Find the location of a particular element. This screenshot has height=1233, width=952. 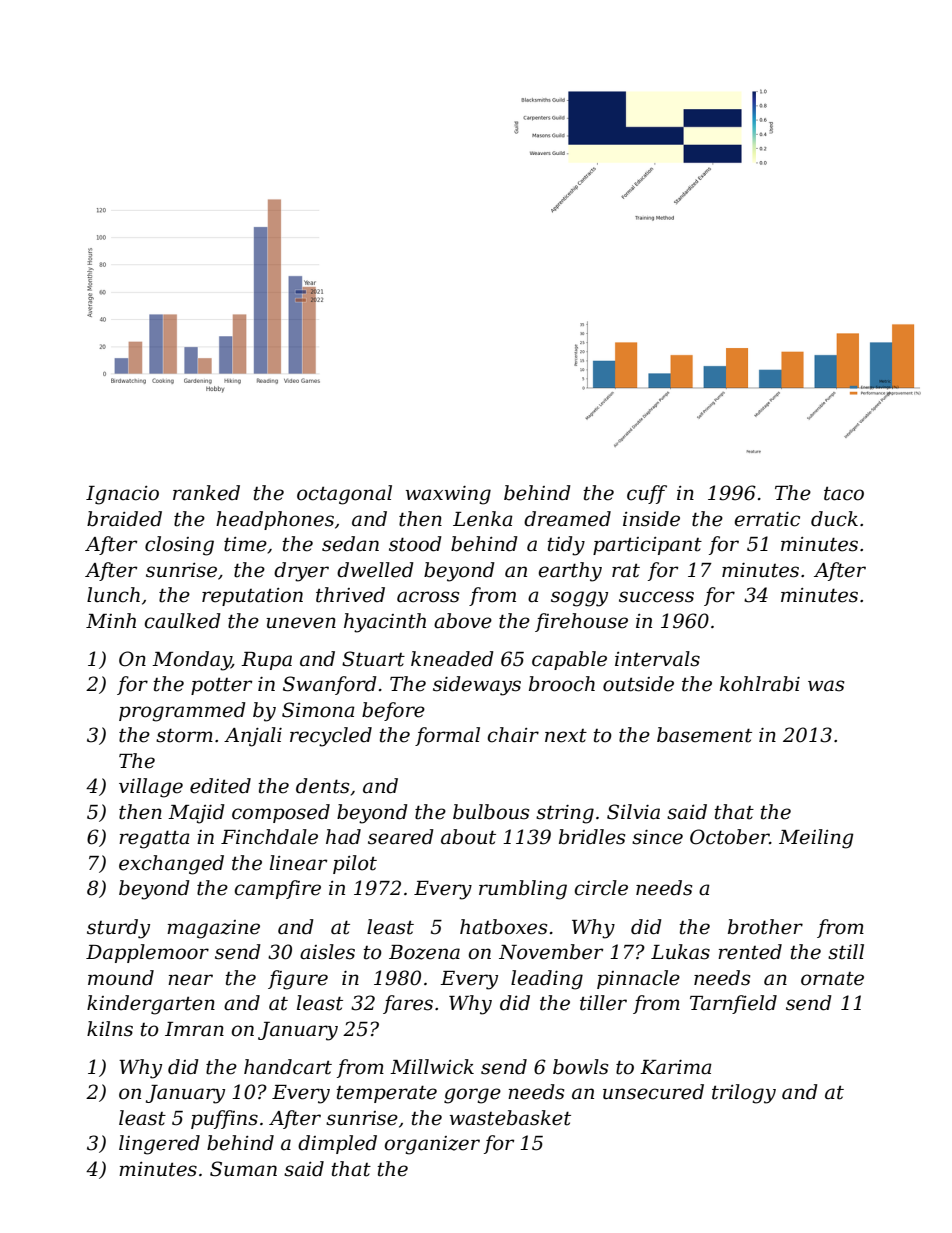

brother is located at coordinates (765, 927).
